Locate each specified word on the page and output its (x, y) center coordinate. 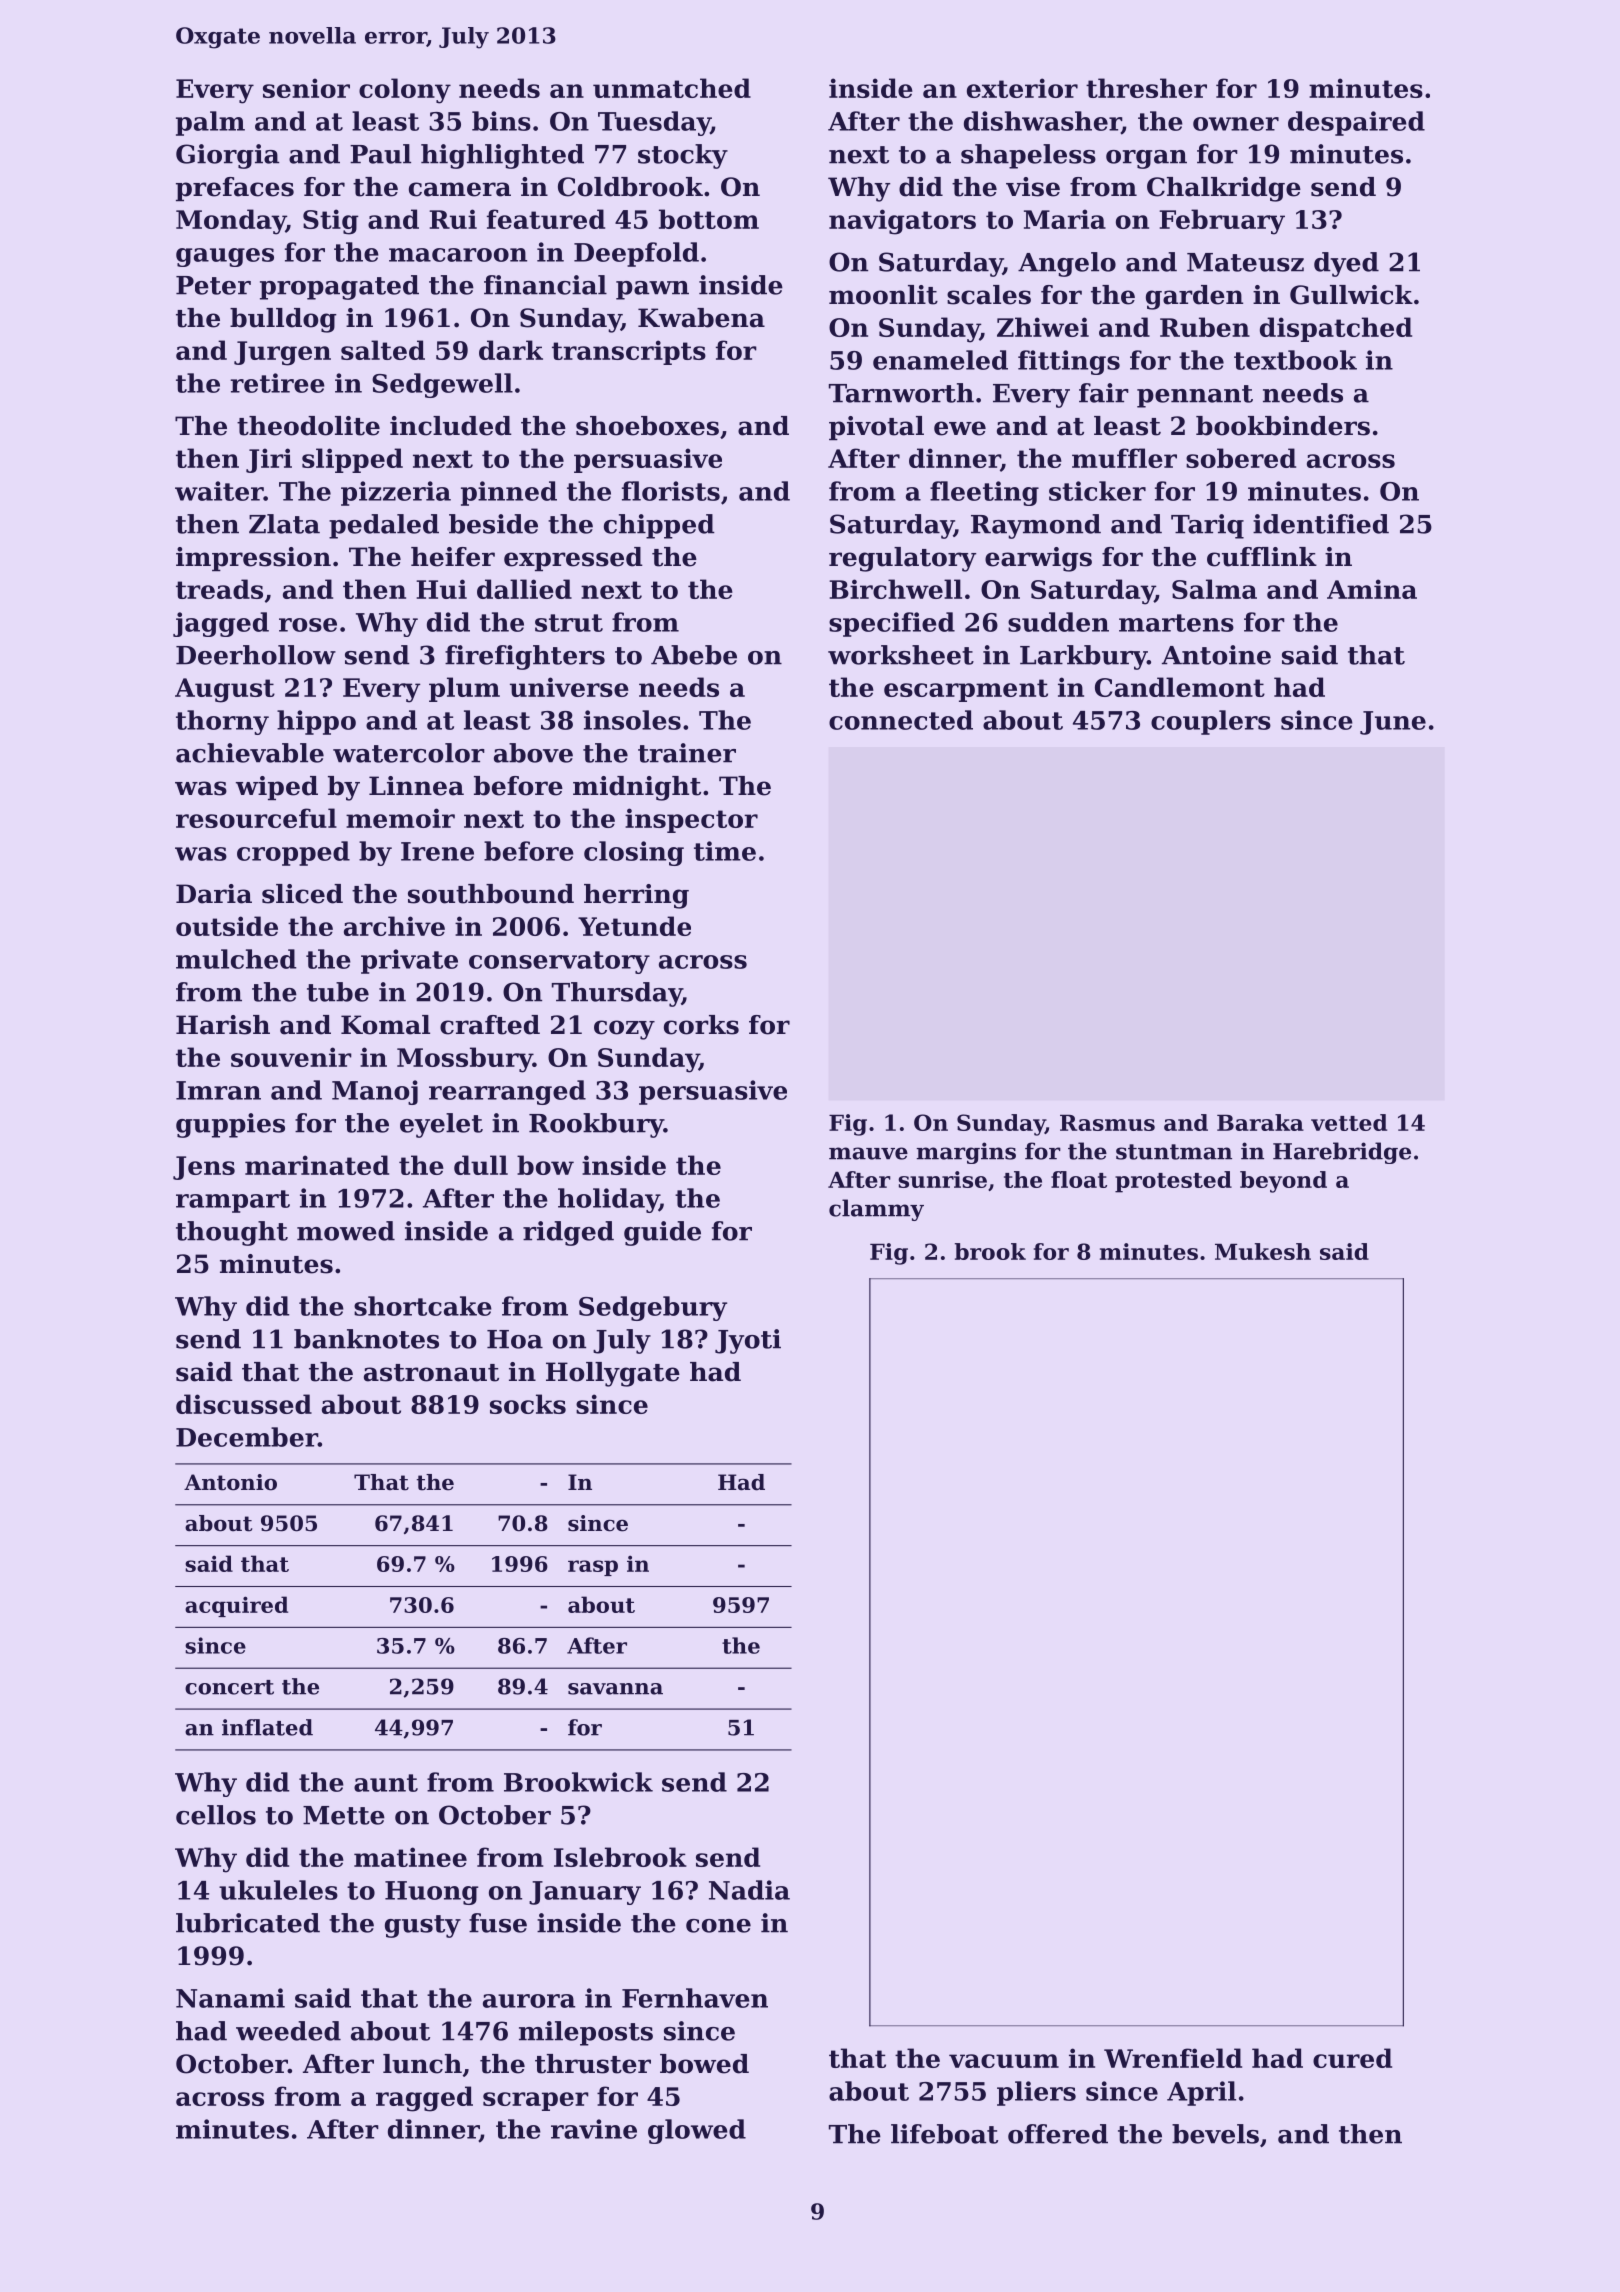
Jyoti (748, 1341)
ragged (424, 2099)
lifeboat (944, 2134)
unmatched (672, 88)
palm (210, 123)
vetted (1349, 1122)
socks (528, 1404)
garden (1194, 297)
